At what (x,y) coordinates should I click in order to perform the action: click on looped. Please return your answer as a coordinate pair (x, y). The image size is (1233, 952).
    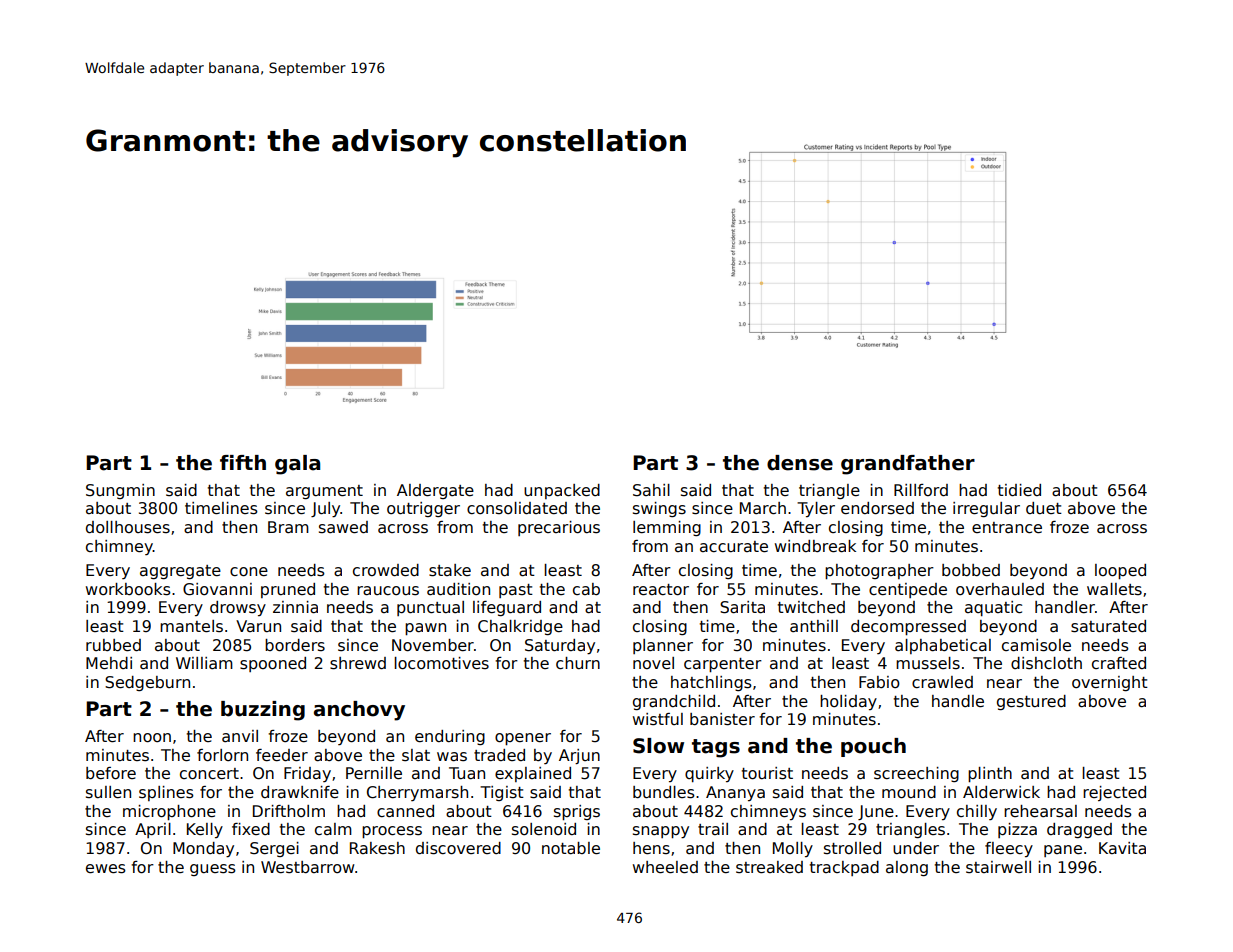
    Looking at the image, I should click on (1120, 571).
